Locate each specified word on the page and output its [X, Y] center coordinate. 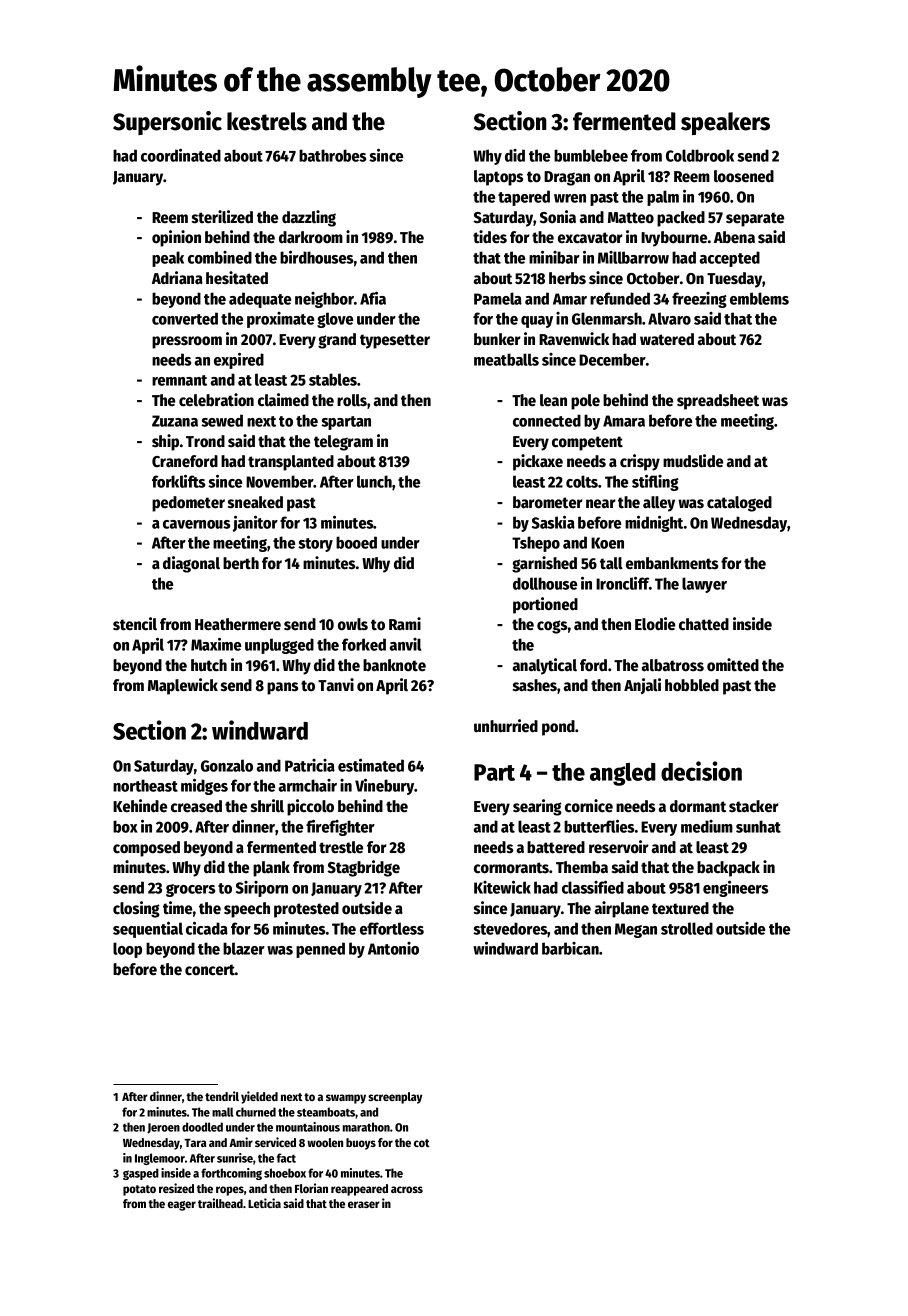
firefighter [340, 827]
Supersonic [167, 123]
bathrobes [332, 155]
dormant [698, 806]
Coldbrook [700, 155]
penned [320, 950]
